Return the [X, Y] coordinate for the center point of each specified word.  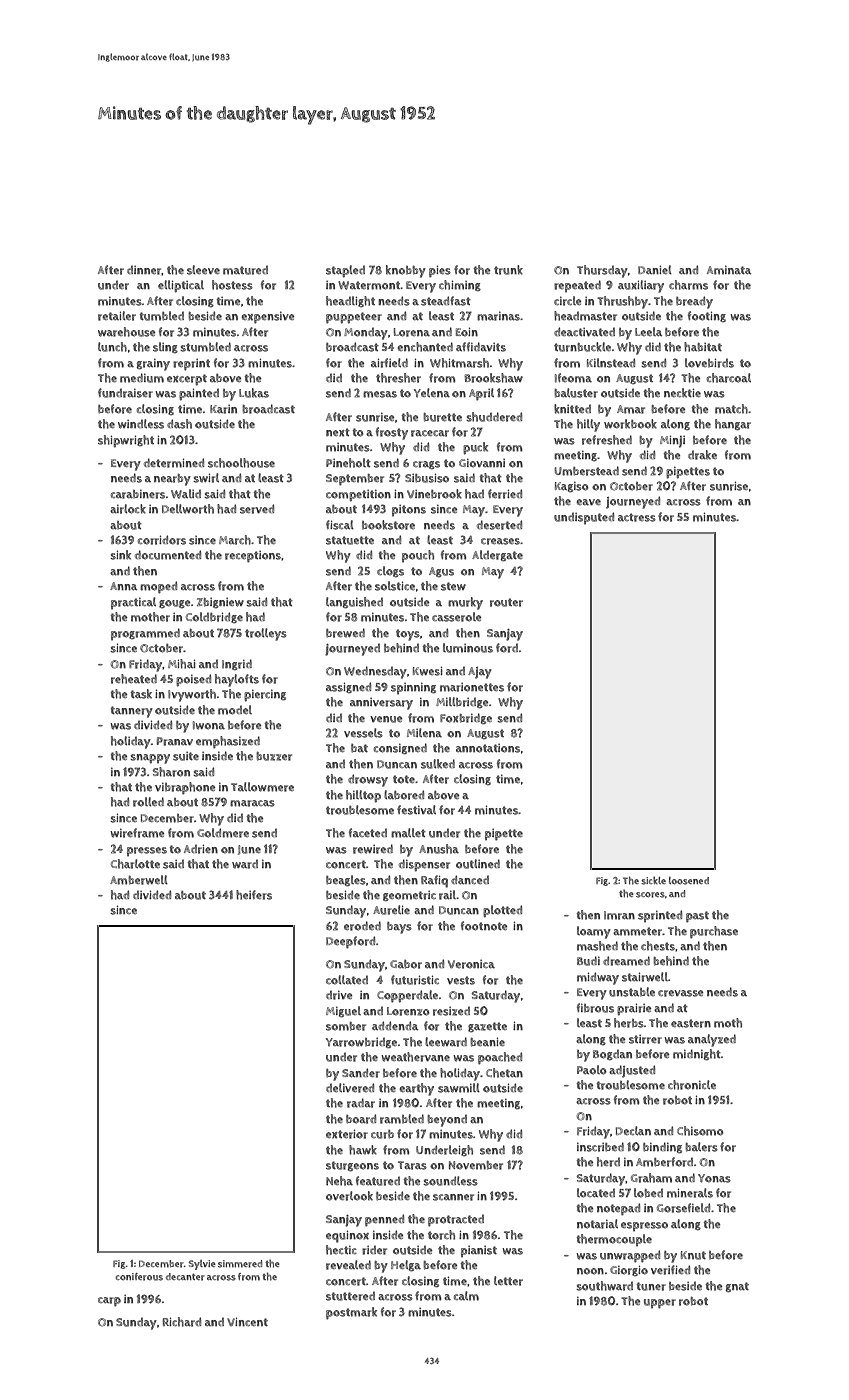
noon [590, 1271]
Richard [181, 1322]
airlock [128, 509]
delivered [350, 1088]
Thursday [602, 271]
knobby [406, 271]
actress [637, 517]
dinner [144, 270]
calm [466, 1296]
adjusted [632, 1071]
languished [354, 602]
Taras [412, 1165]
